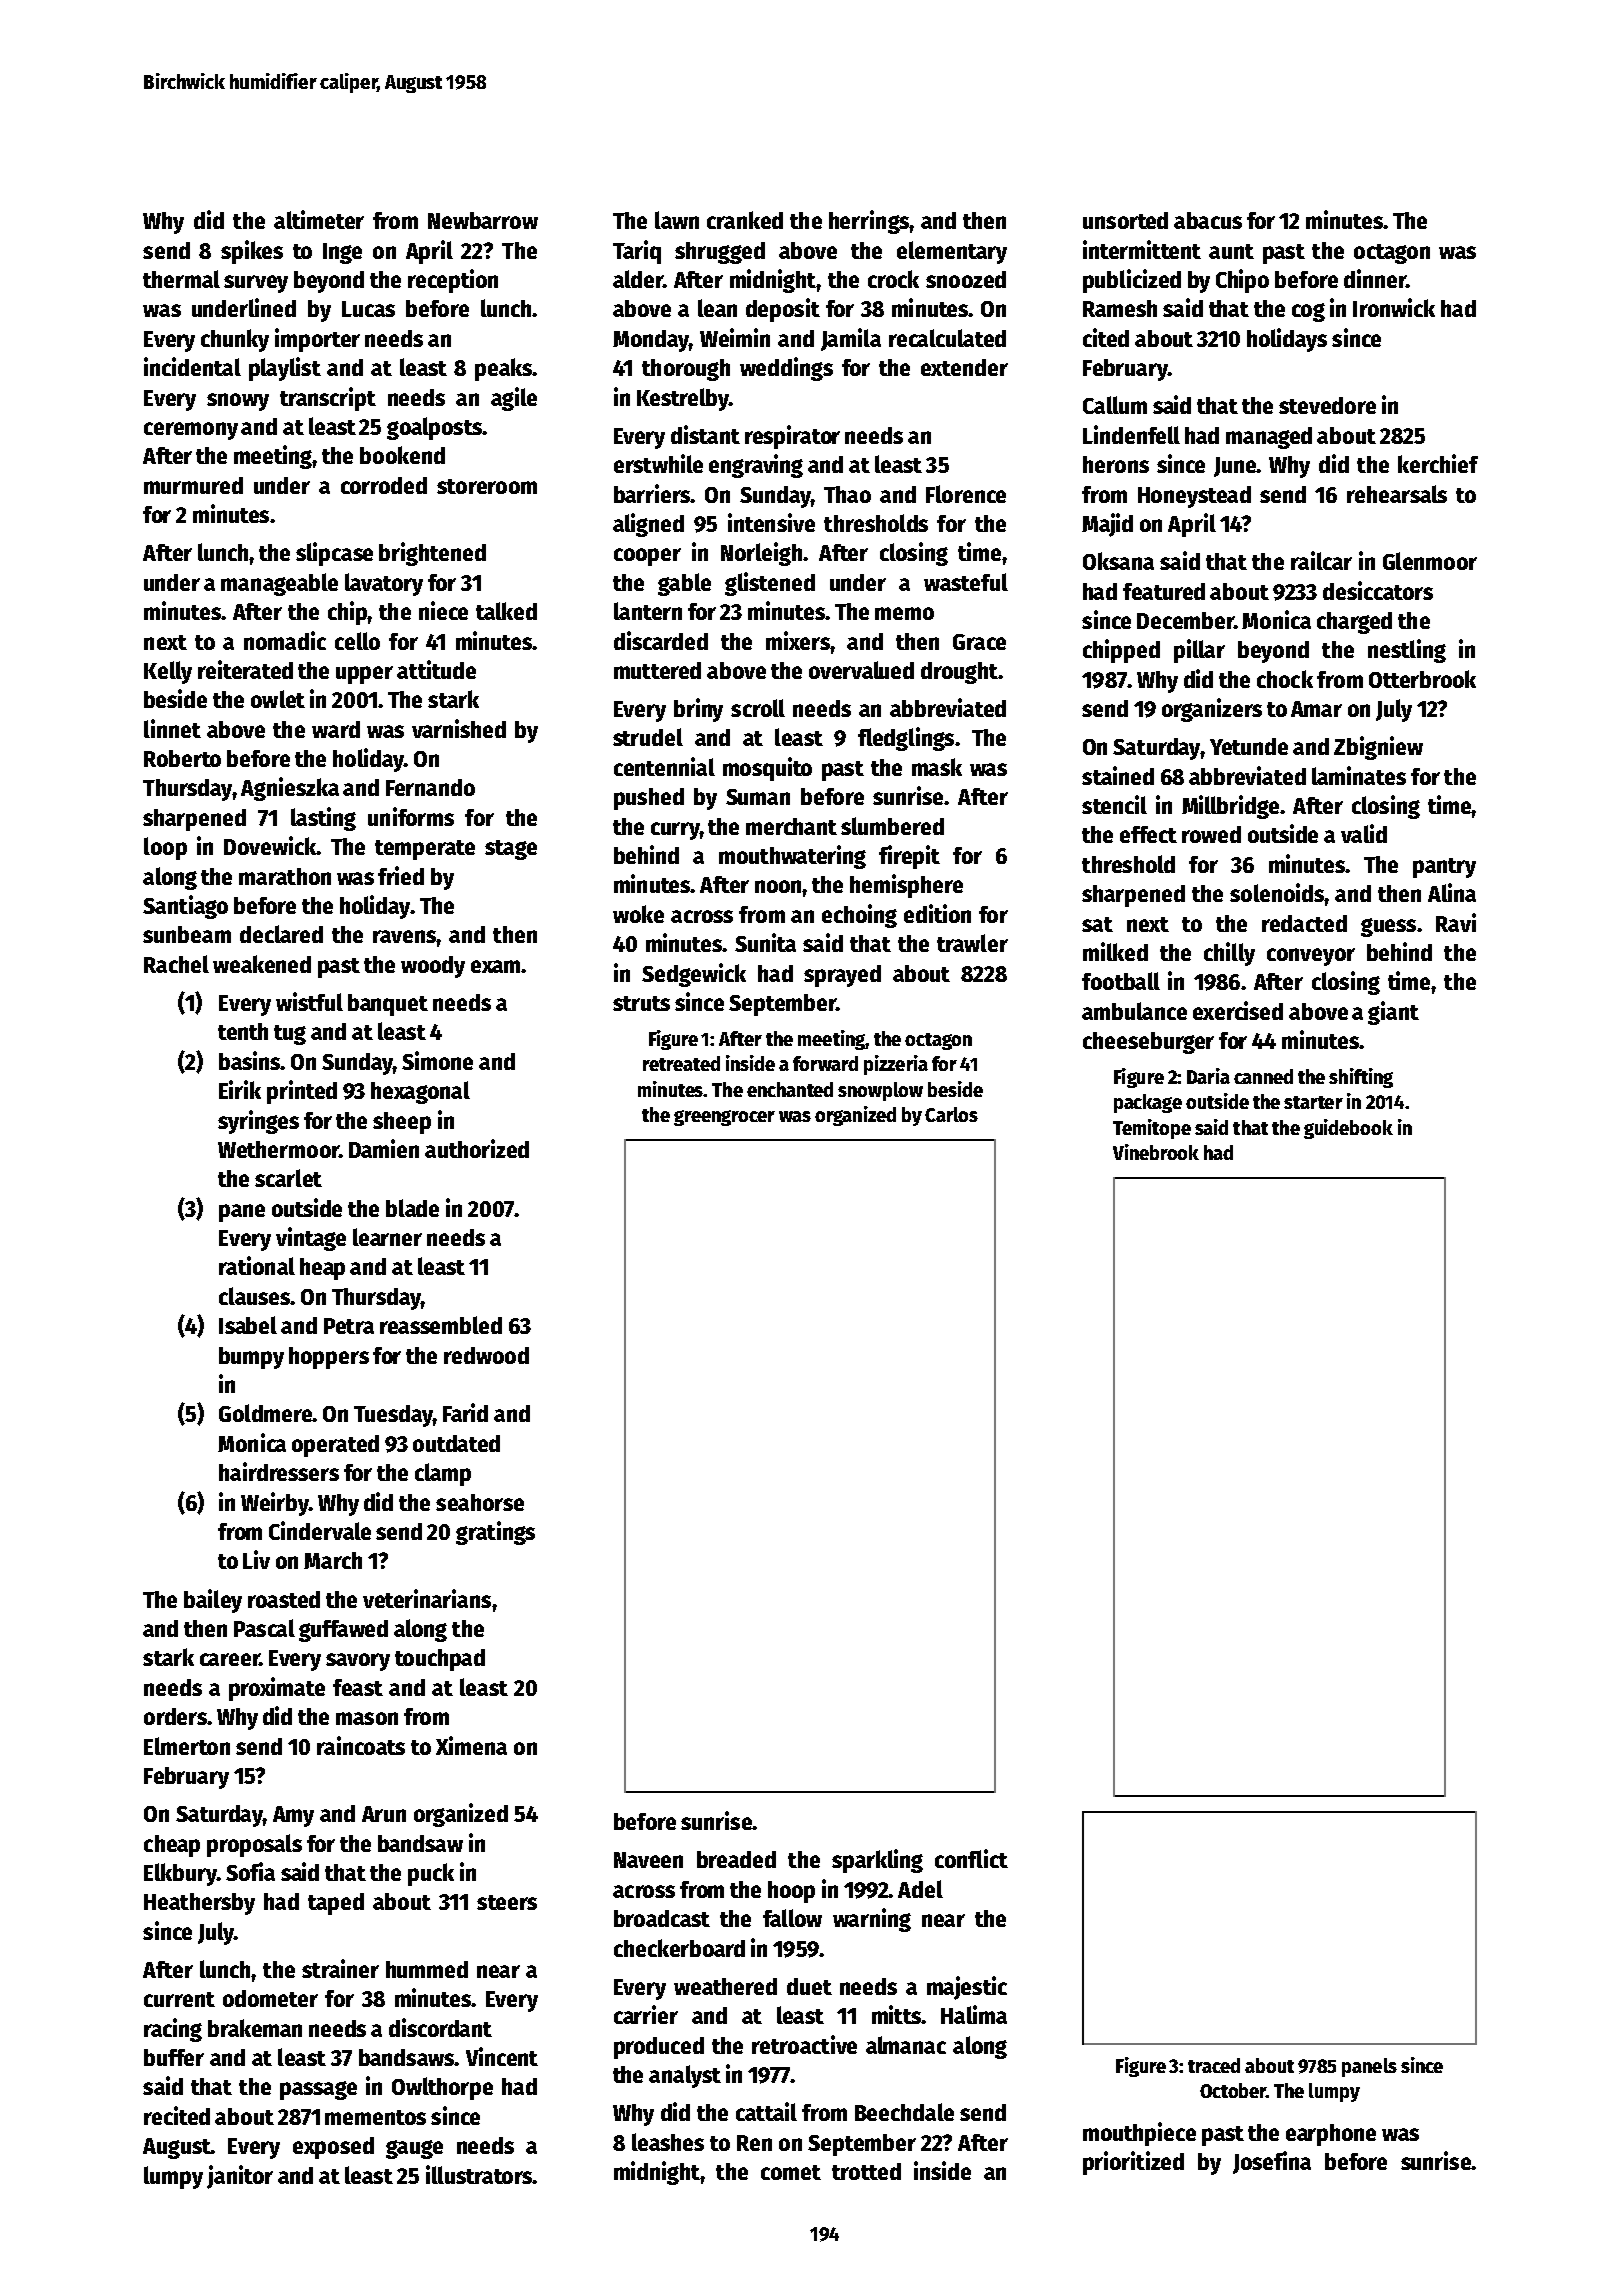 This page has height=2292, width=1620. What do you see at coordinates (495, 1533) in the page?
I see `gratings` at bounding box center [495, 1533].
